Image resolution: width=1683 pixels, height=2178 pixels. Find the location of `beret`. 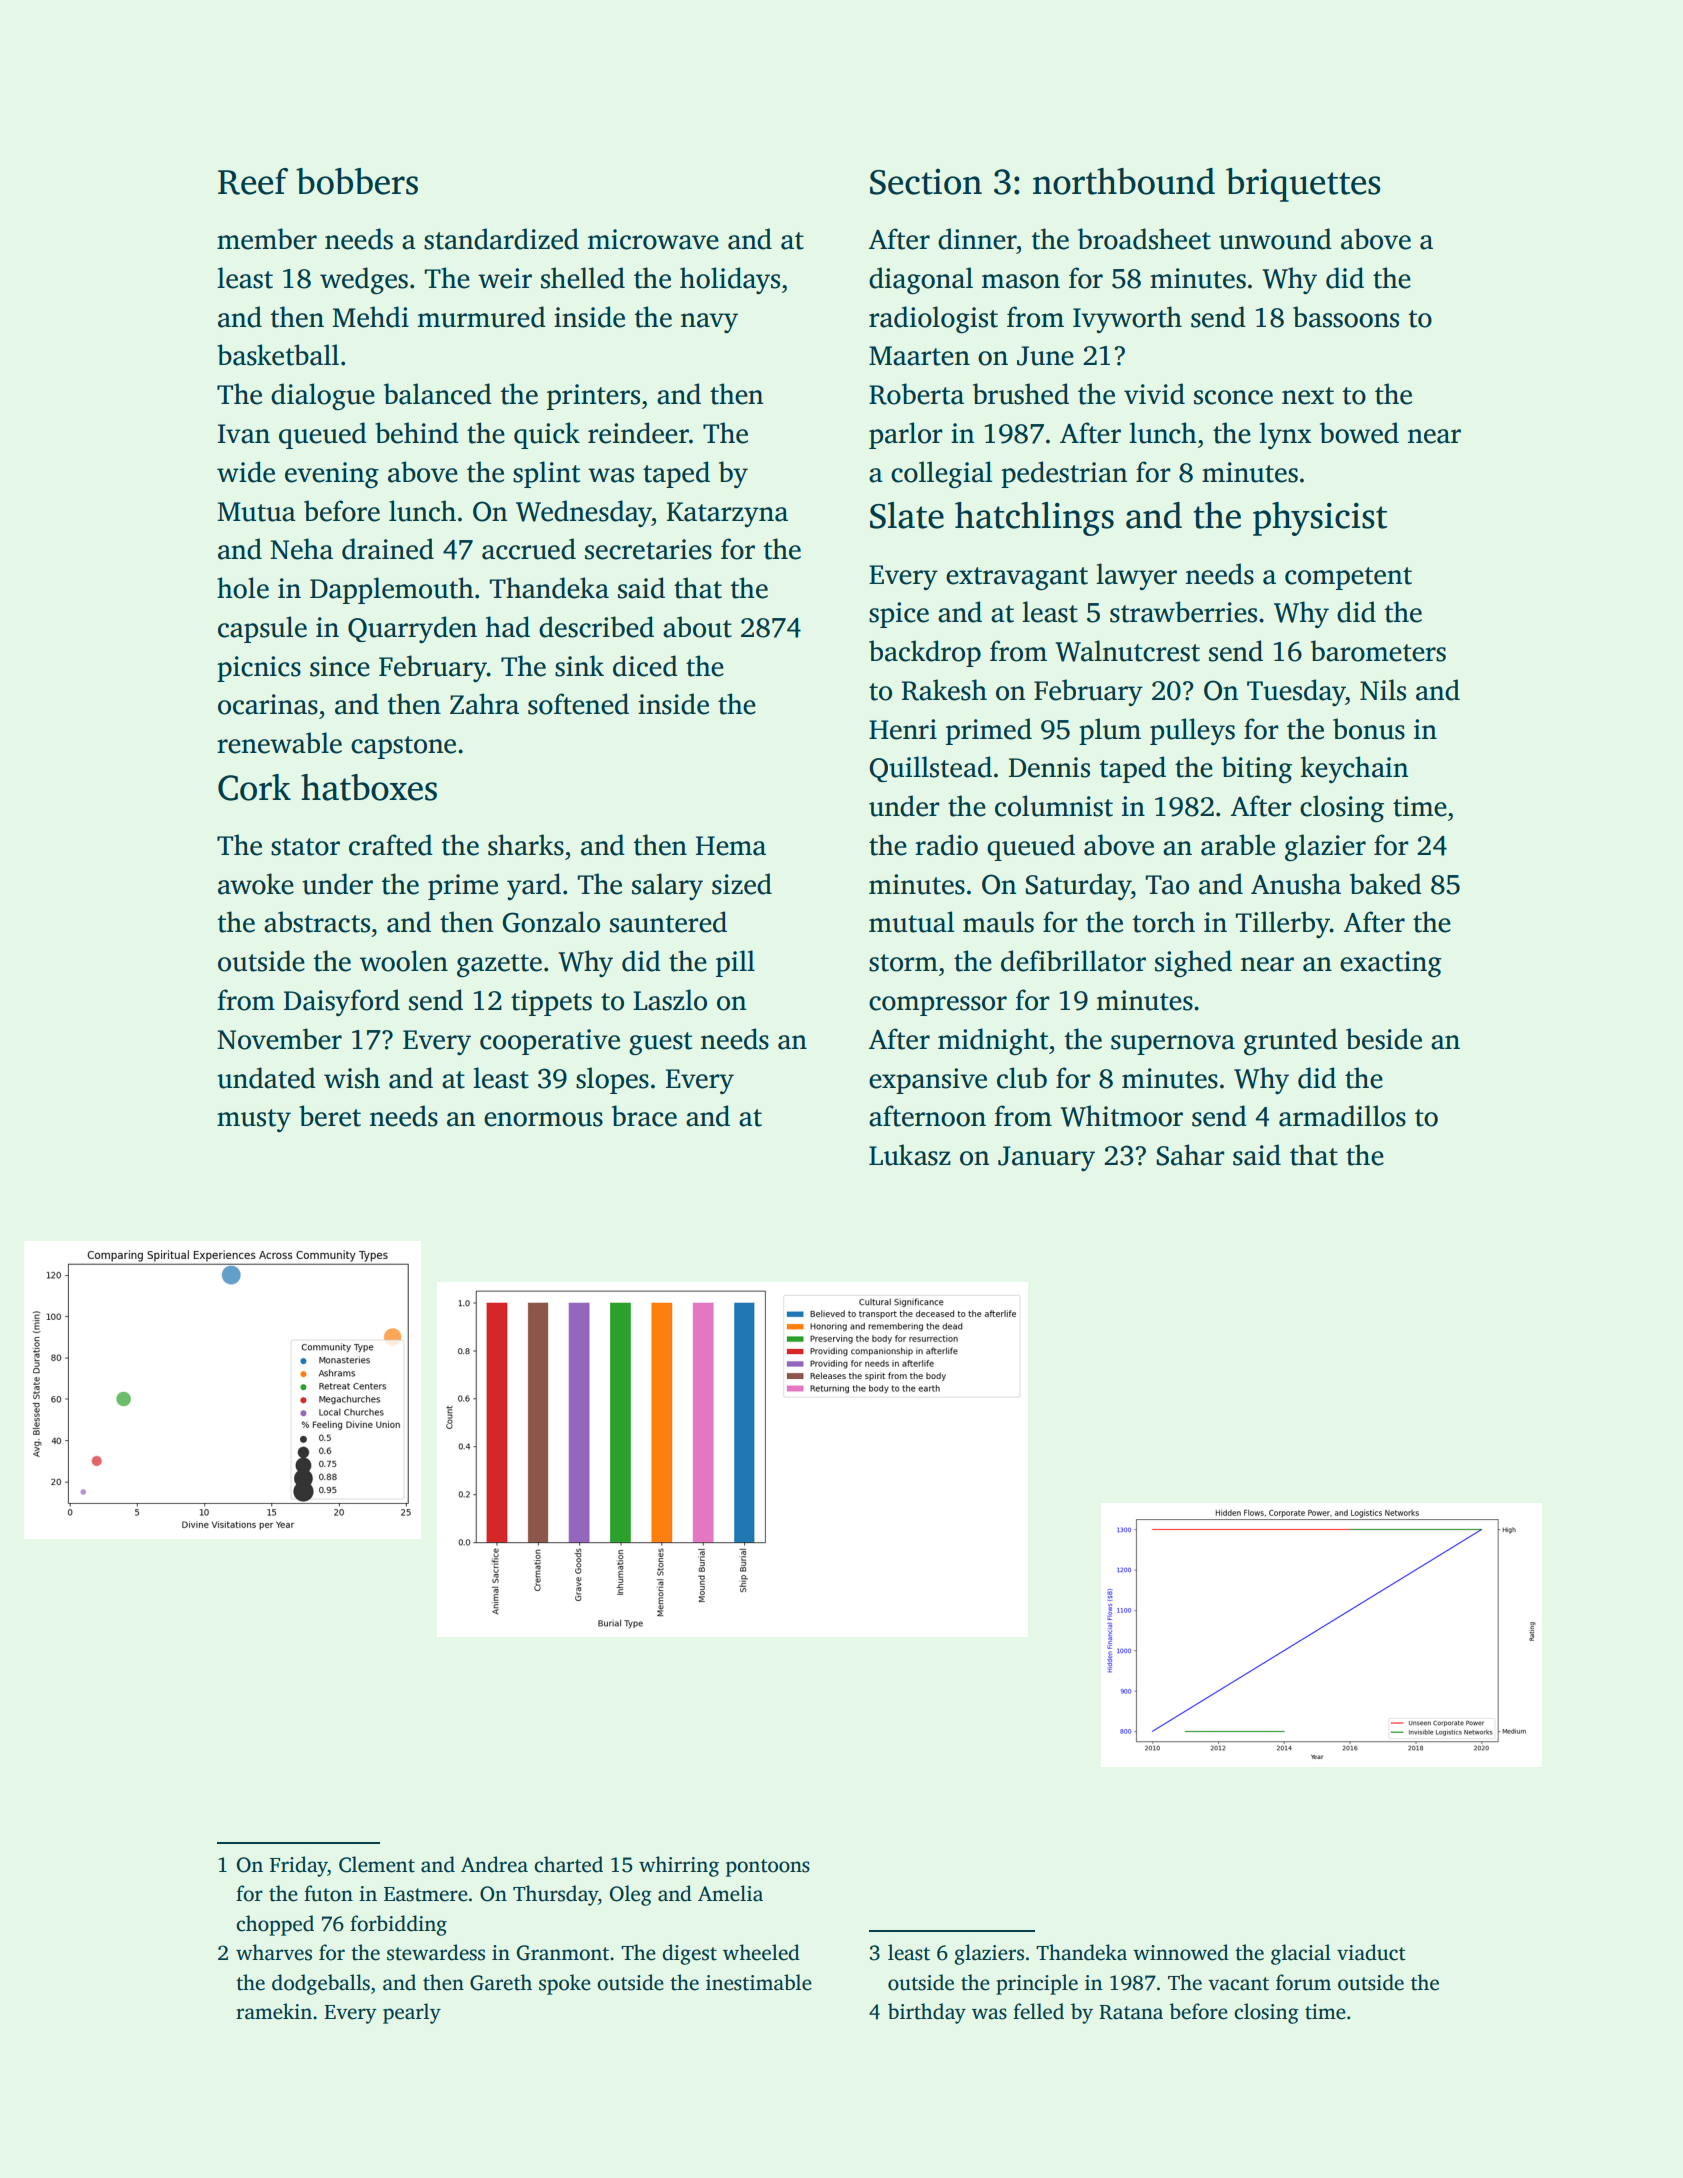

beret is located at coordinates (330, 1116).
